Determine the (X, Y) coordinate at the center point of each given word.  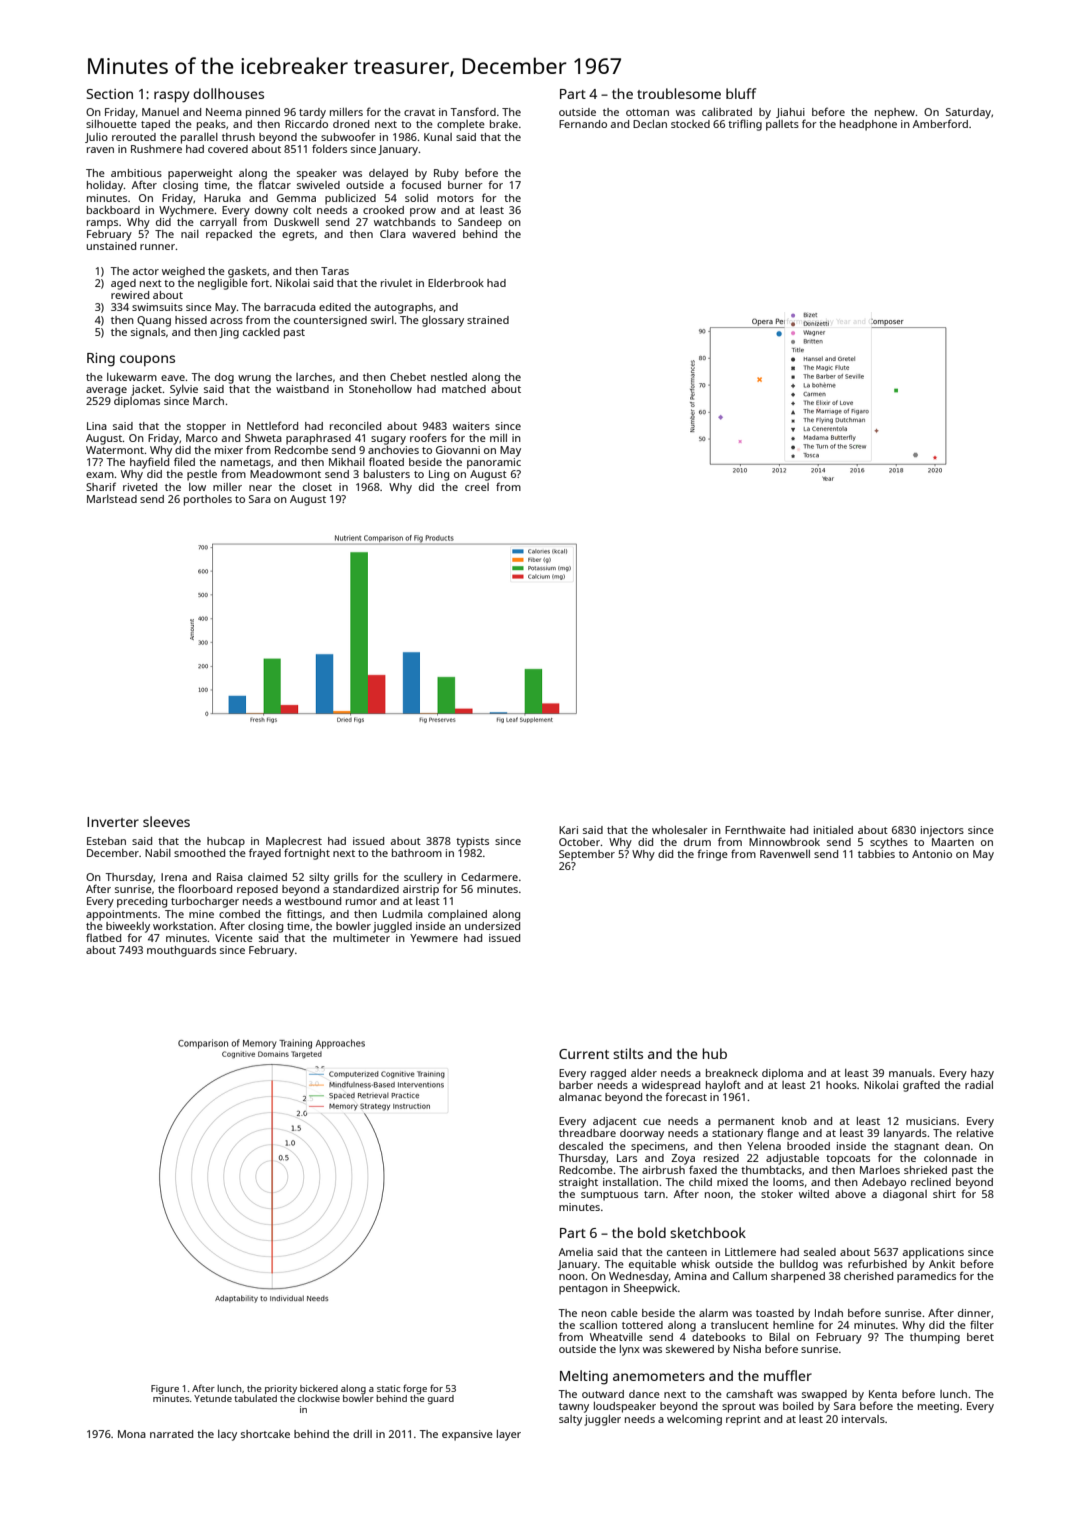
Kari (568, 830)
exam (100, 475)
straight (578, 1183)
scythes (889, 843)
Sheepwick (651, 1289)
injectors (942, 831)
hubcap (226, 842)
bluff (741, 93)
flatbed (103, 937)
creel (477, 487)
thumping (935, 1338)
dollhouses (228, 93)
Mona (132, 1434)
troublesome (679, 93)
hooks (841, 1085)
